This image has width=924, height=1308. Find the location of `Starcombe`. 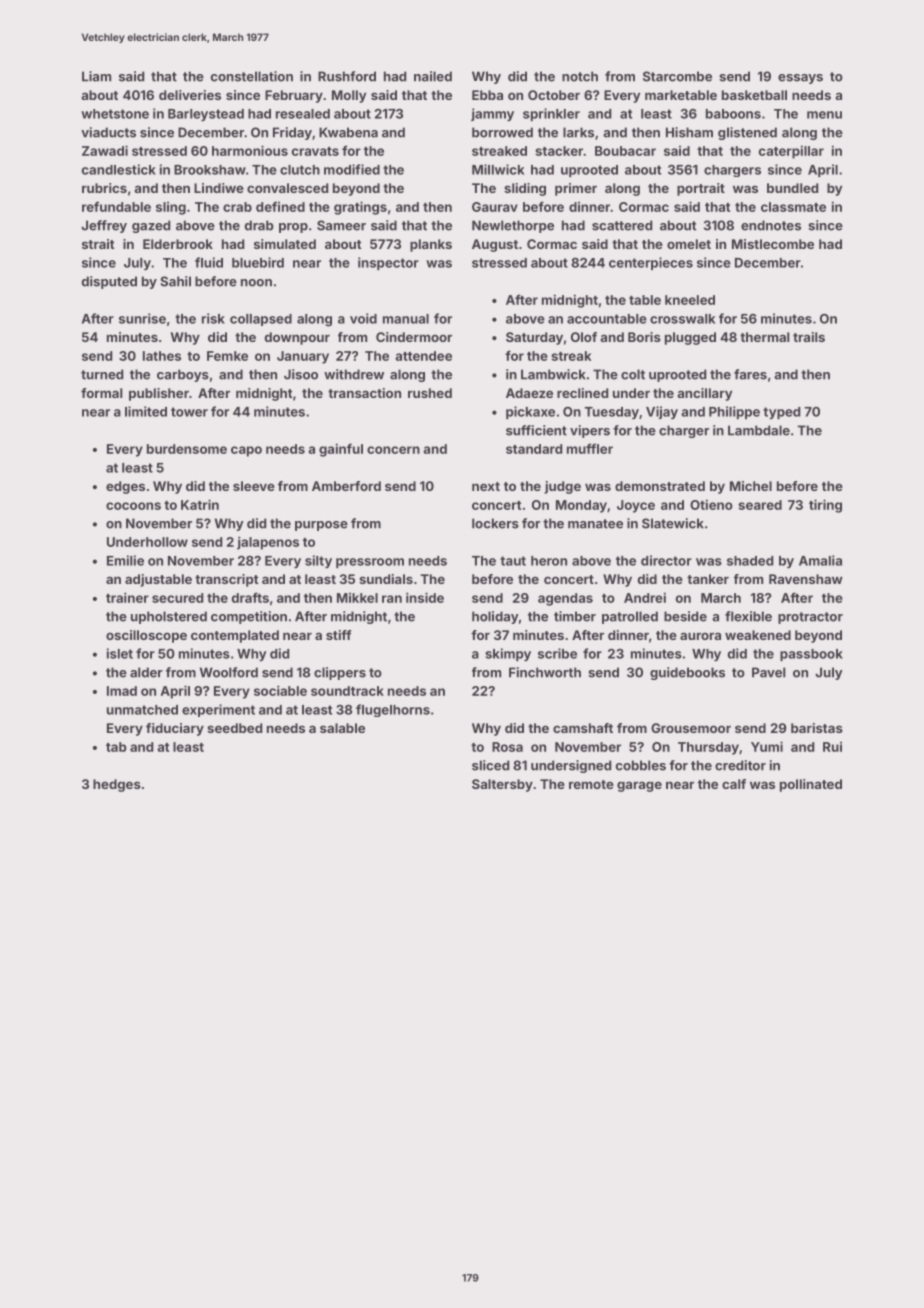

Starcombe is located at coordinates (677, 76).
